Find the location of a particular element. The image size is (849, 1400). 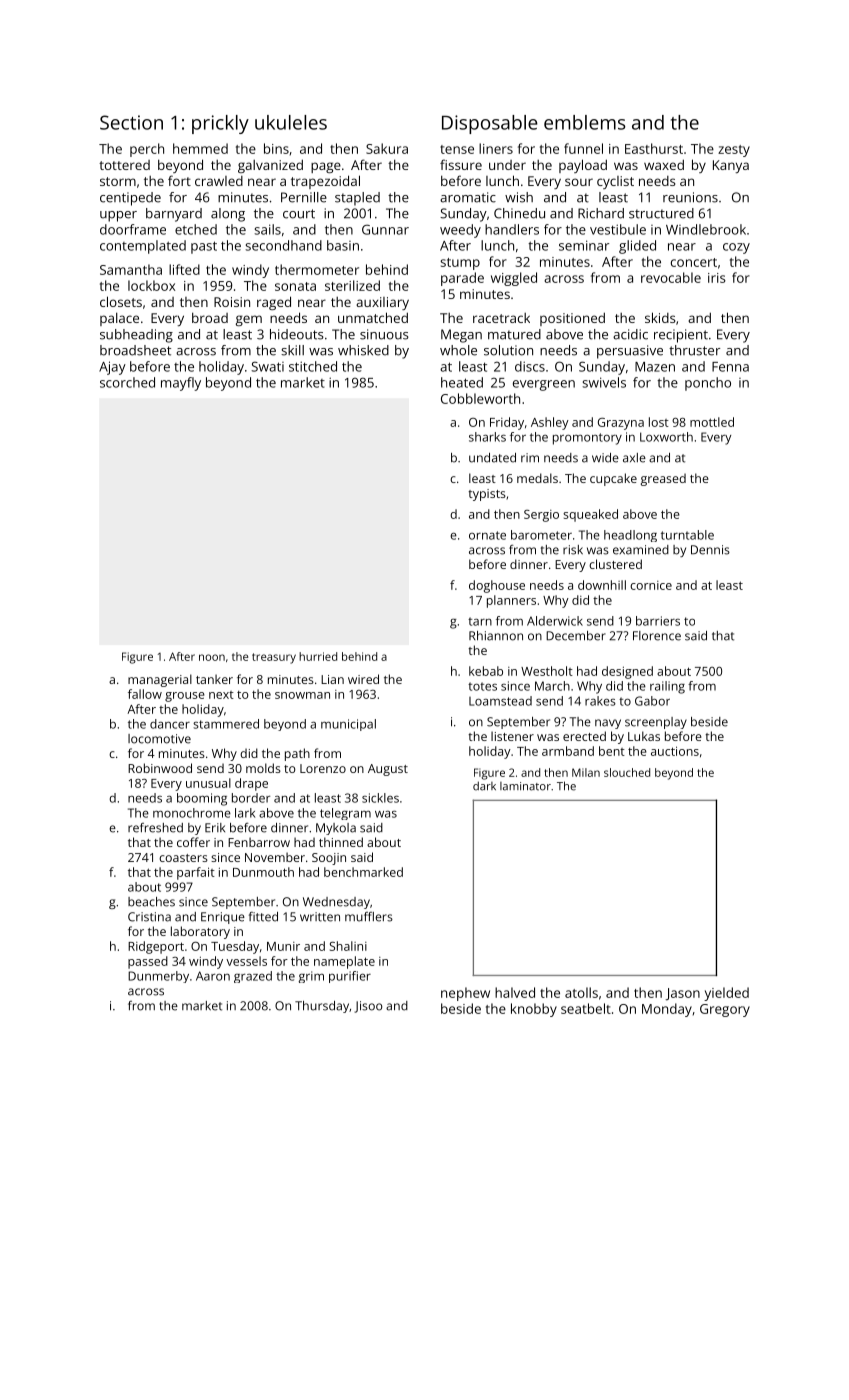

typists is located at coordinates (487, 495).
